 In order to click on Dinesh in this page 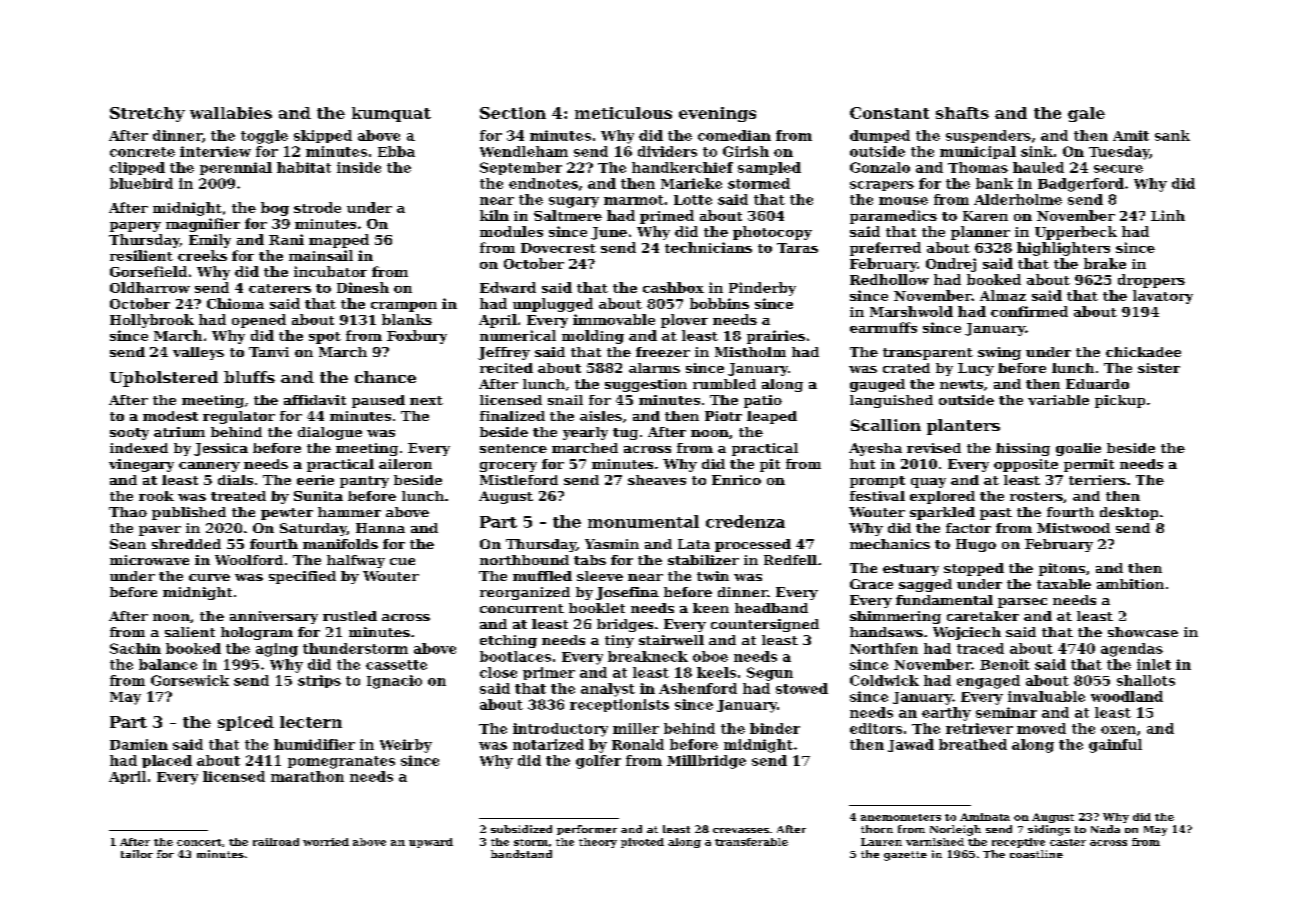, I will do `click(363, 287)`.
